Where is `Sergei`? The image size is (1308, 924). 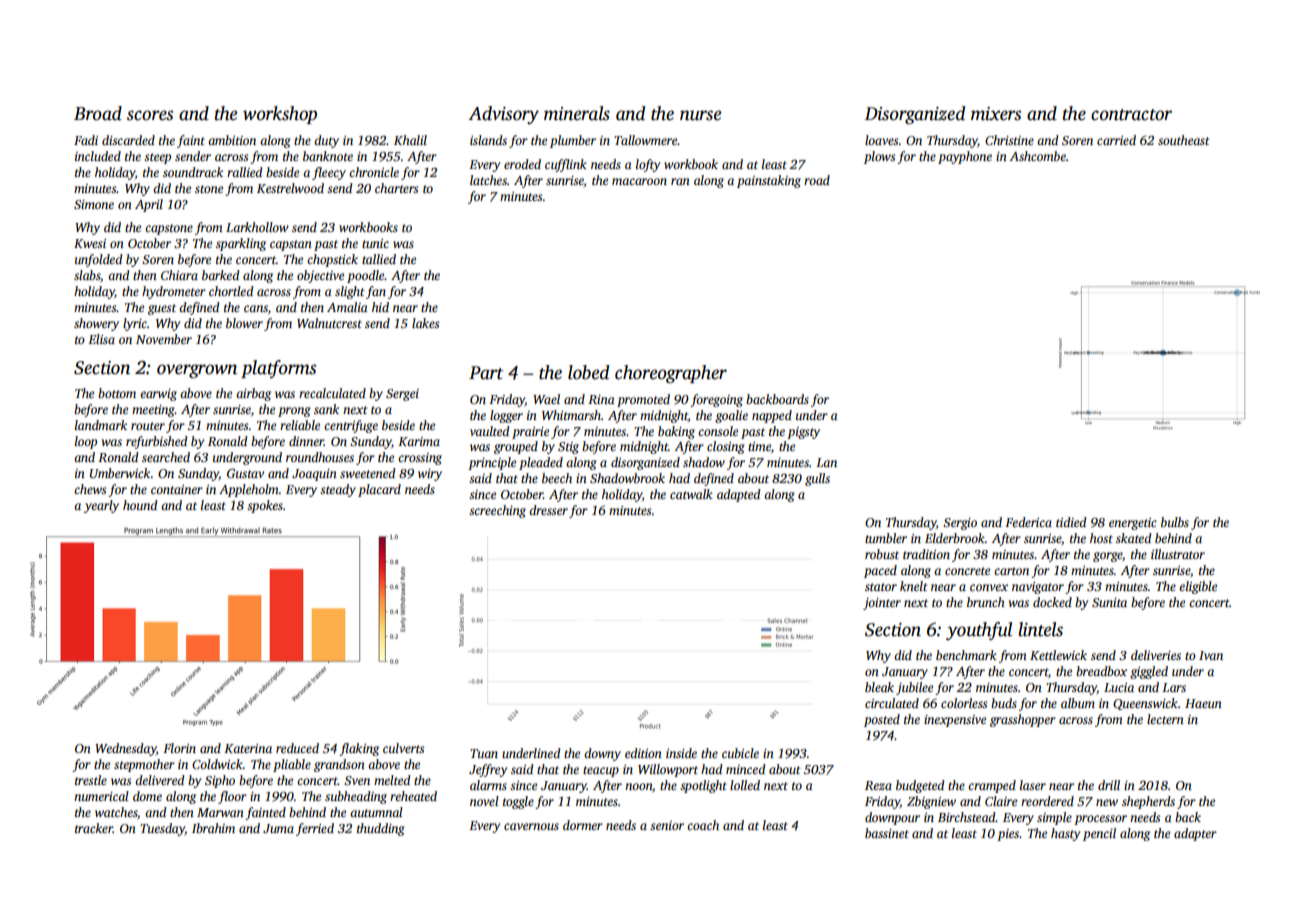
Sergei is located at coordinates (402, 395).
